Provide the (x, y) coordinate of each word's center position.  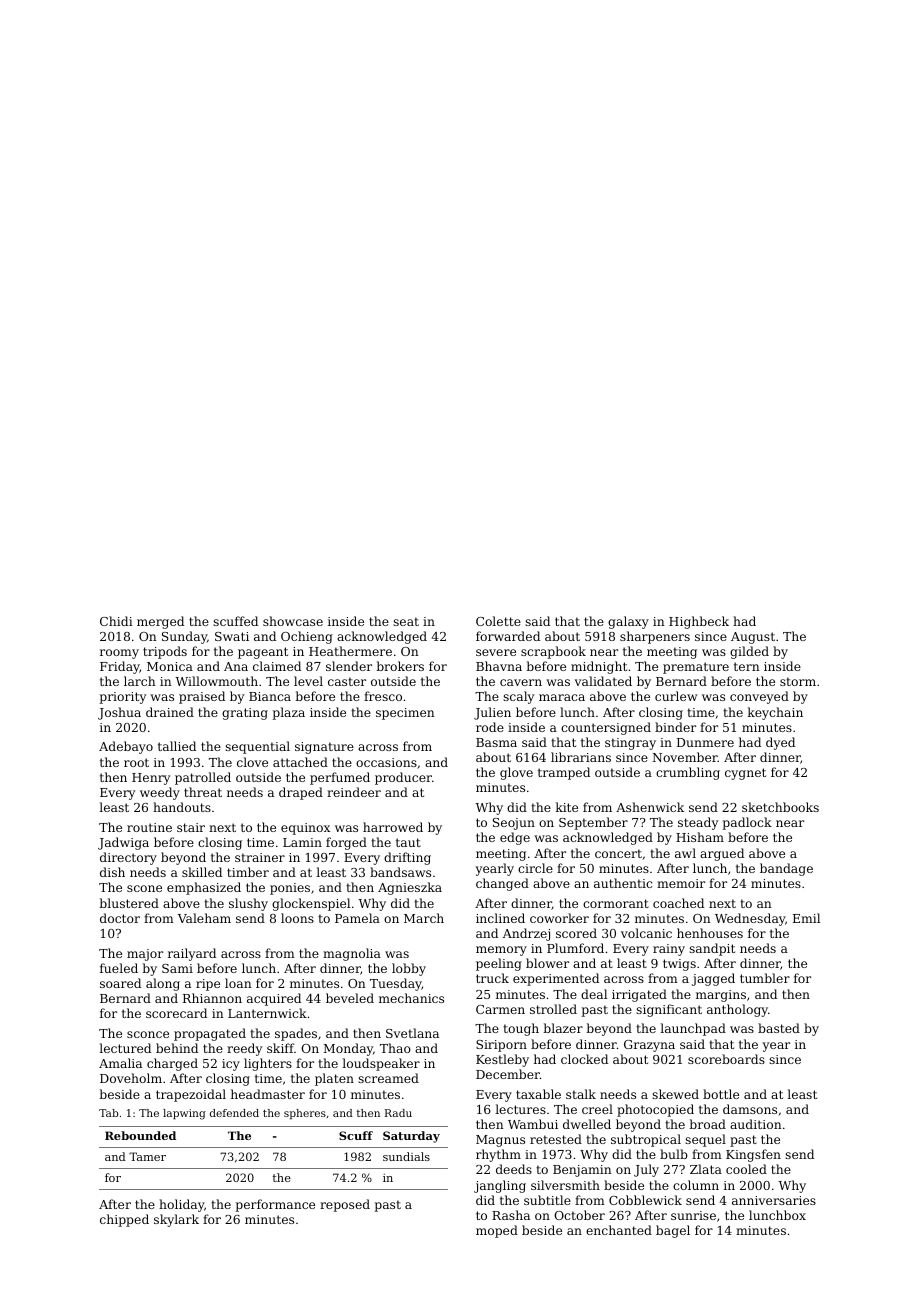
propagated (210, 1034)
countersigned (606, 728)
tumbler (765, 978)
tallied (177, 746)
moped (497, 1231)
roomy (119, 654)
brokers (400, 666)
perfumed (340, 778)
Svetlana (412, 1033)
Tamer (147, 1156)
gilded (749, 652)
